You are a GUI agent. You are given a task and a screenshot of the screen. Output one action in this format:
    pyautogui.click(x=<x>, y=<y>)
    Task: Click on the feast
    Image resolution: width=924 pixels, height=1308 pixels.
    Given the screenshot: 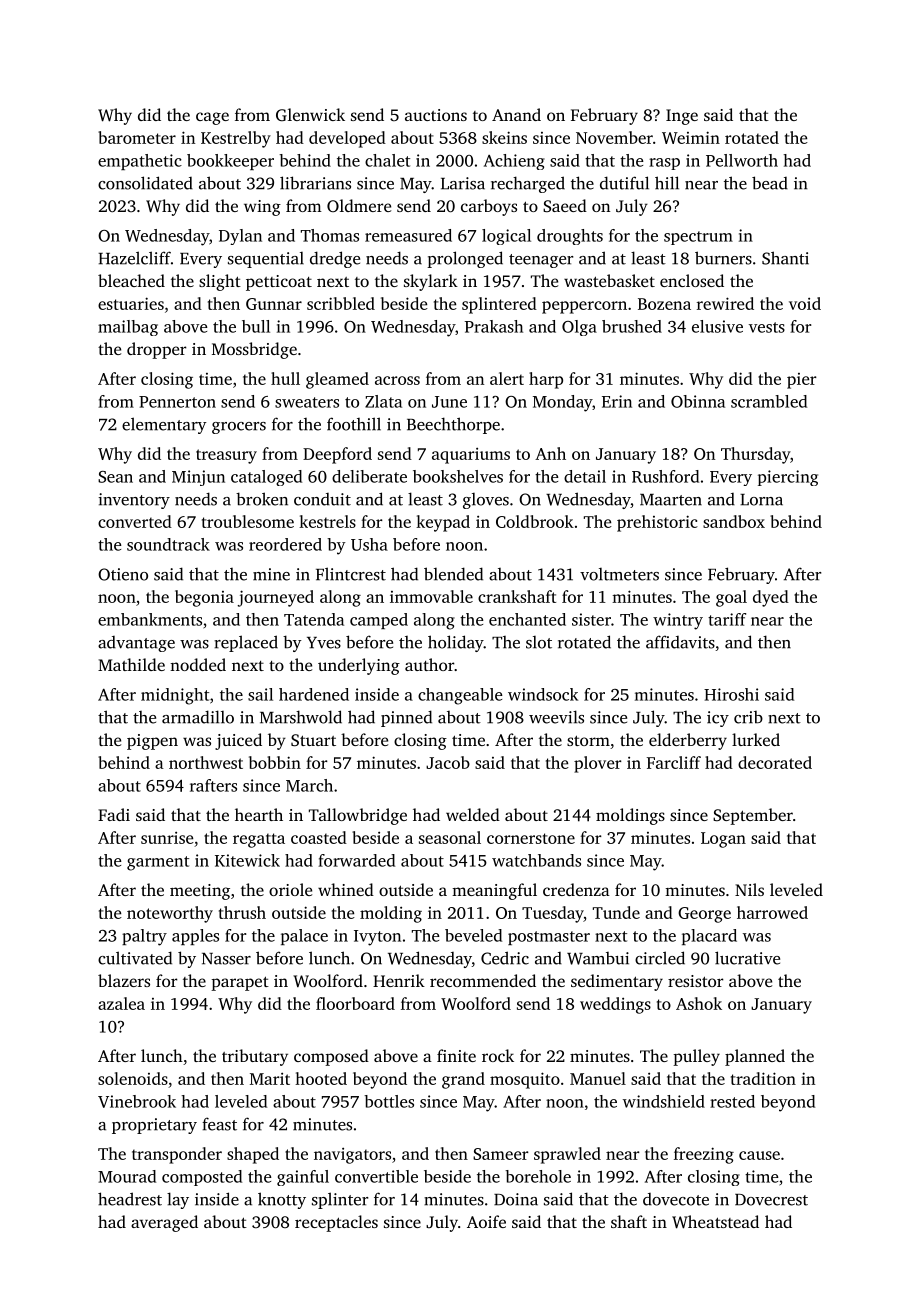 What is the action you would take?
    pyautogui.click(x=219, y=1124)
